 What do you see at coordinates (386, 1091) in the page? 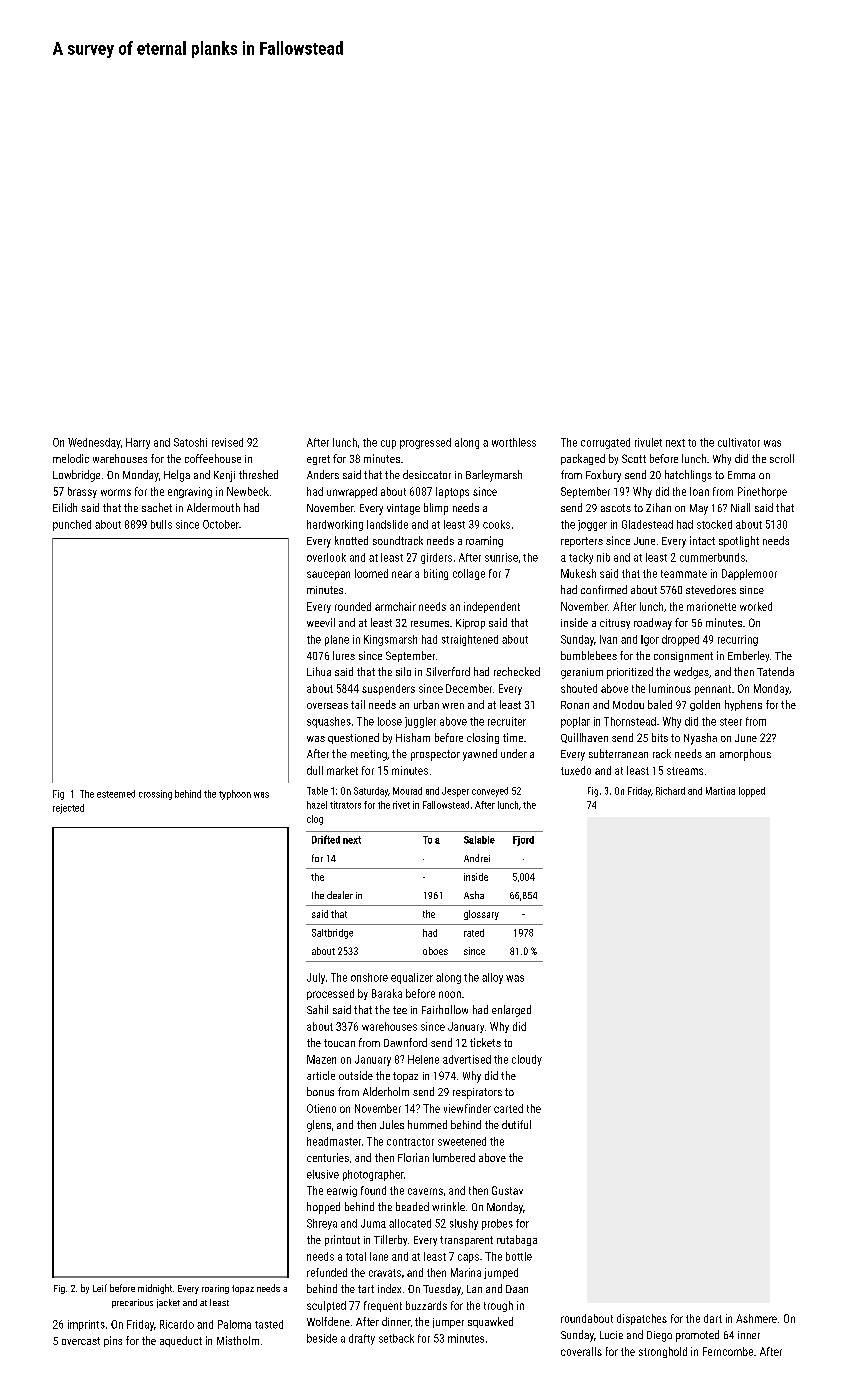
I see `Alderholm` at bounding box center [386, 1091].
